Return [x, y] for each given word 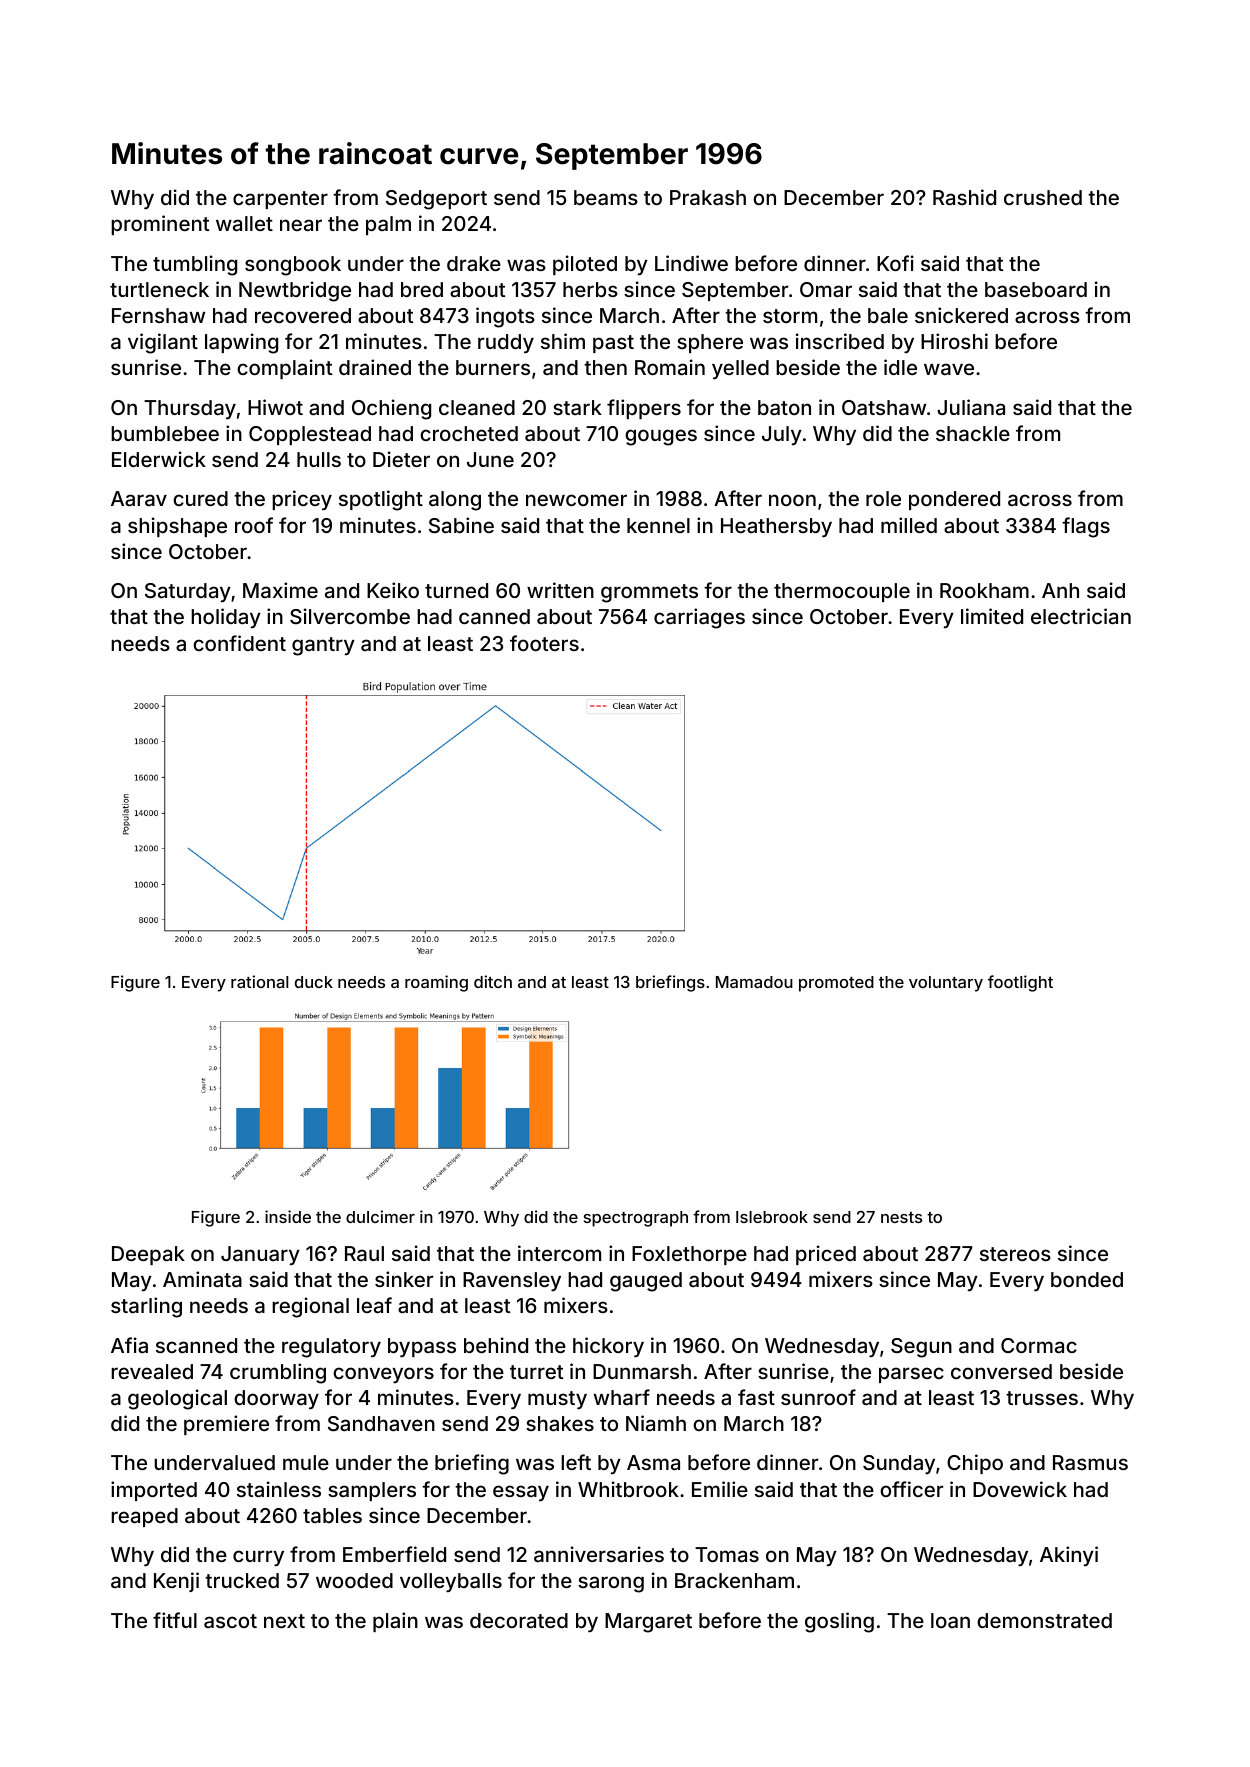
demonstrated [1044, 1620]
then [605, 367]
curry [258, 1558]
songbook [293, 266]
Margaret [648, 1623]
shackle [973, 433]
